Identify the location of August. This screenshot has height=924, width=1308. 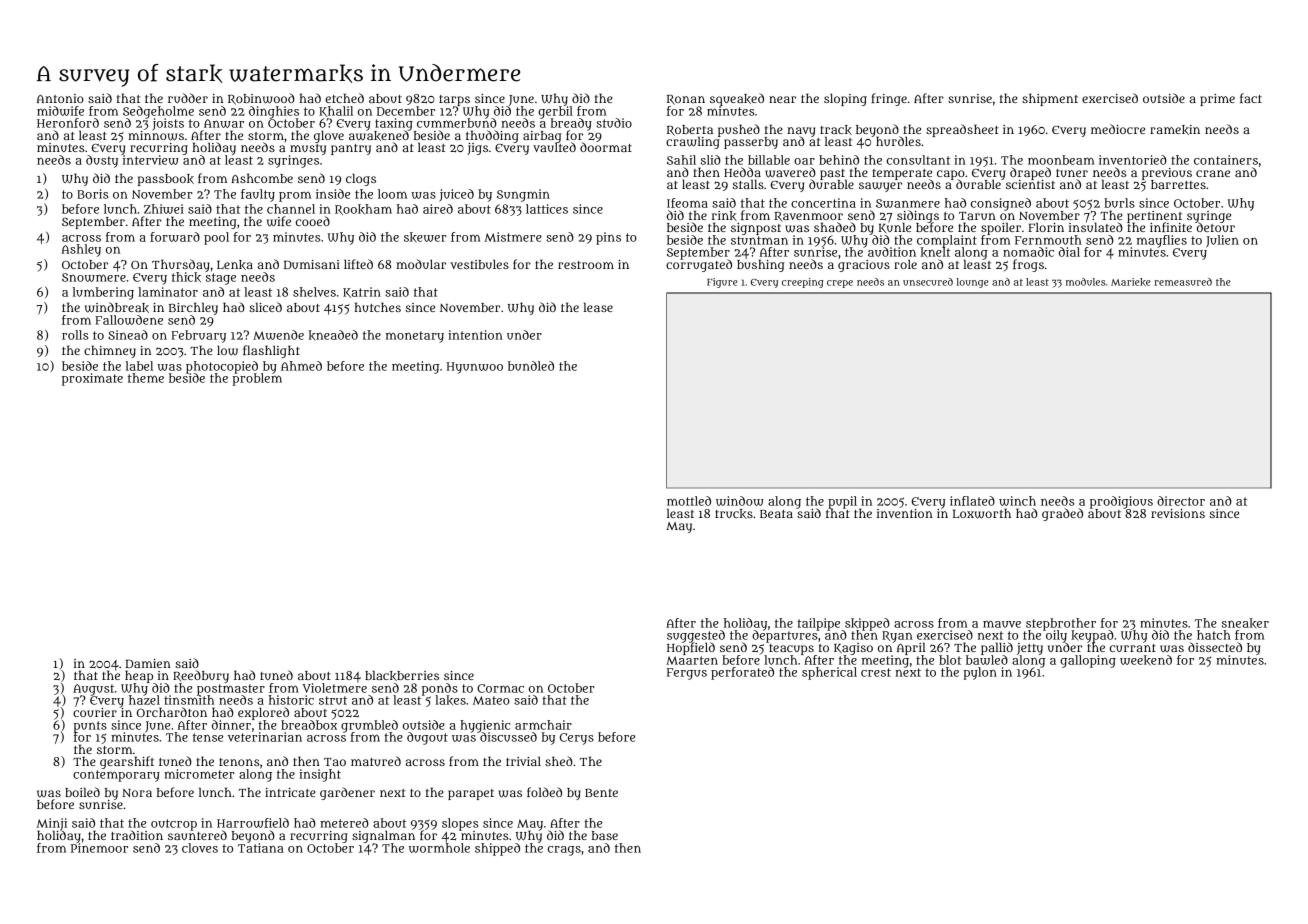
(93, 689).
